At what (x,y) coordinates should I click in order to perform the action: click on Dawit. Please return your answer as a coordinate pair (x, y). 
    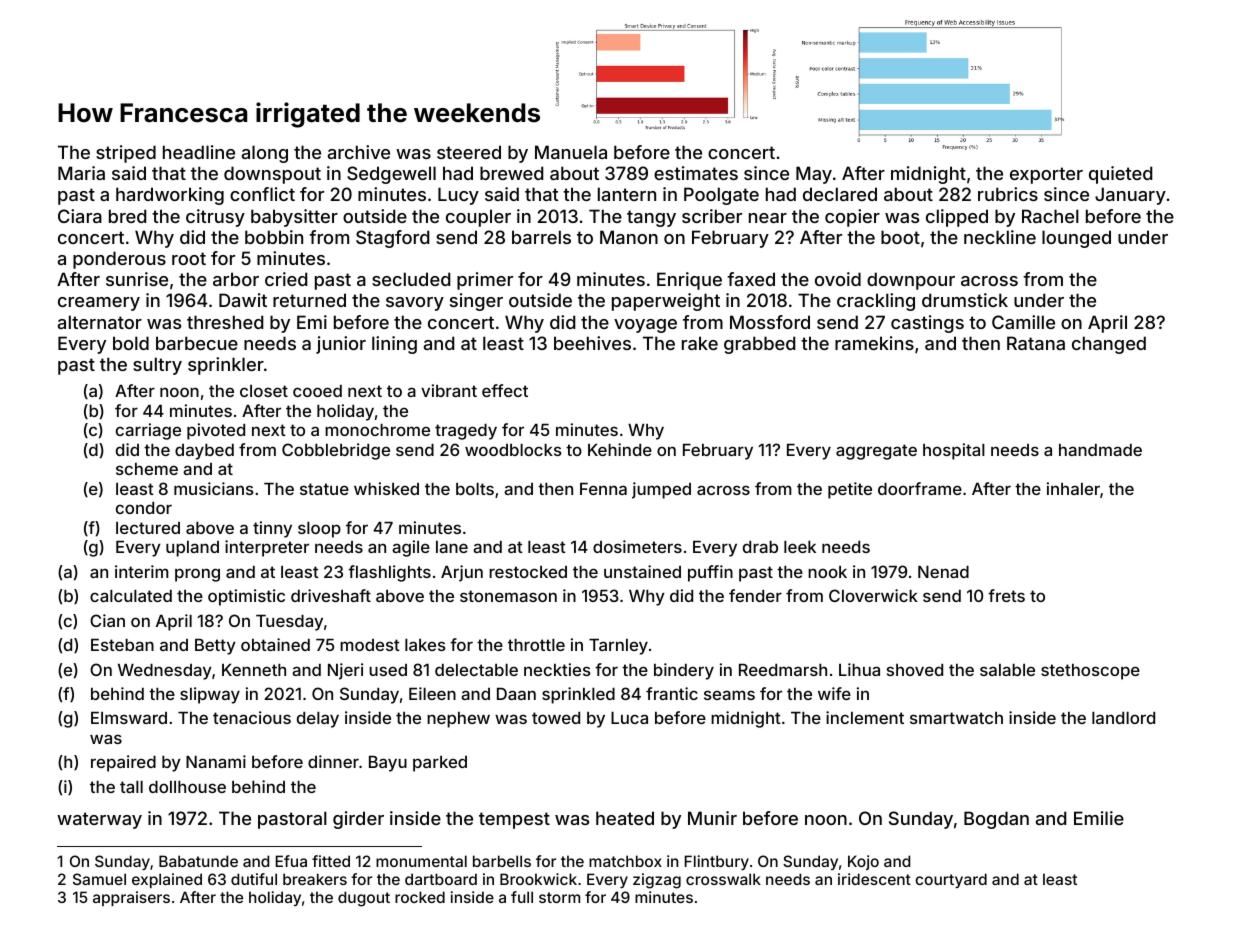
    Looking at the image, I should click on (243, 300).
